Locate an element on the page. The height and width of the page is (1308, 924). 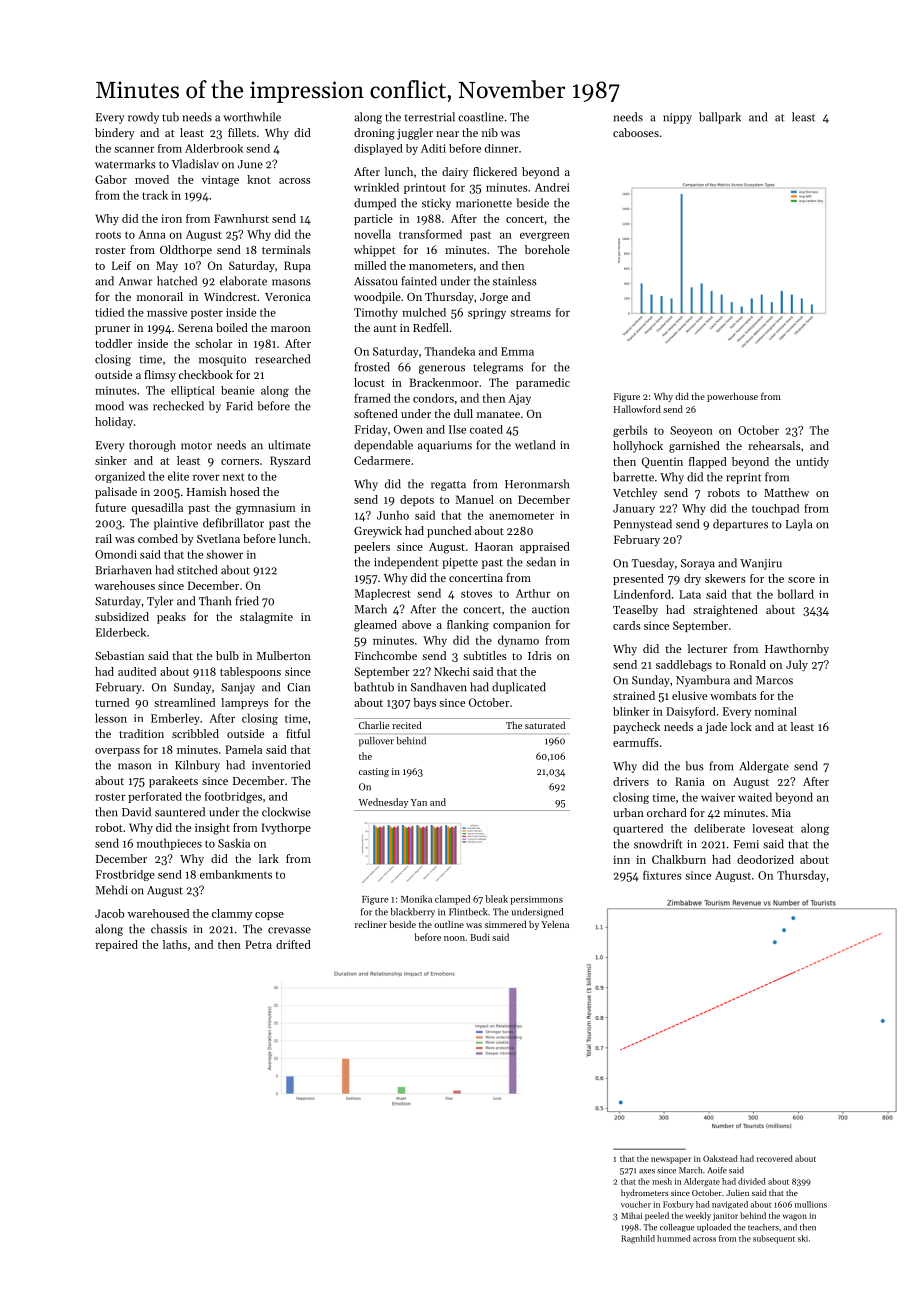
waited is located at coordinates (755, 797).
